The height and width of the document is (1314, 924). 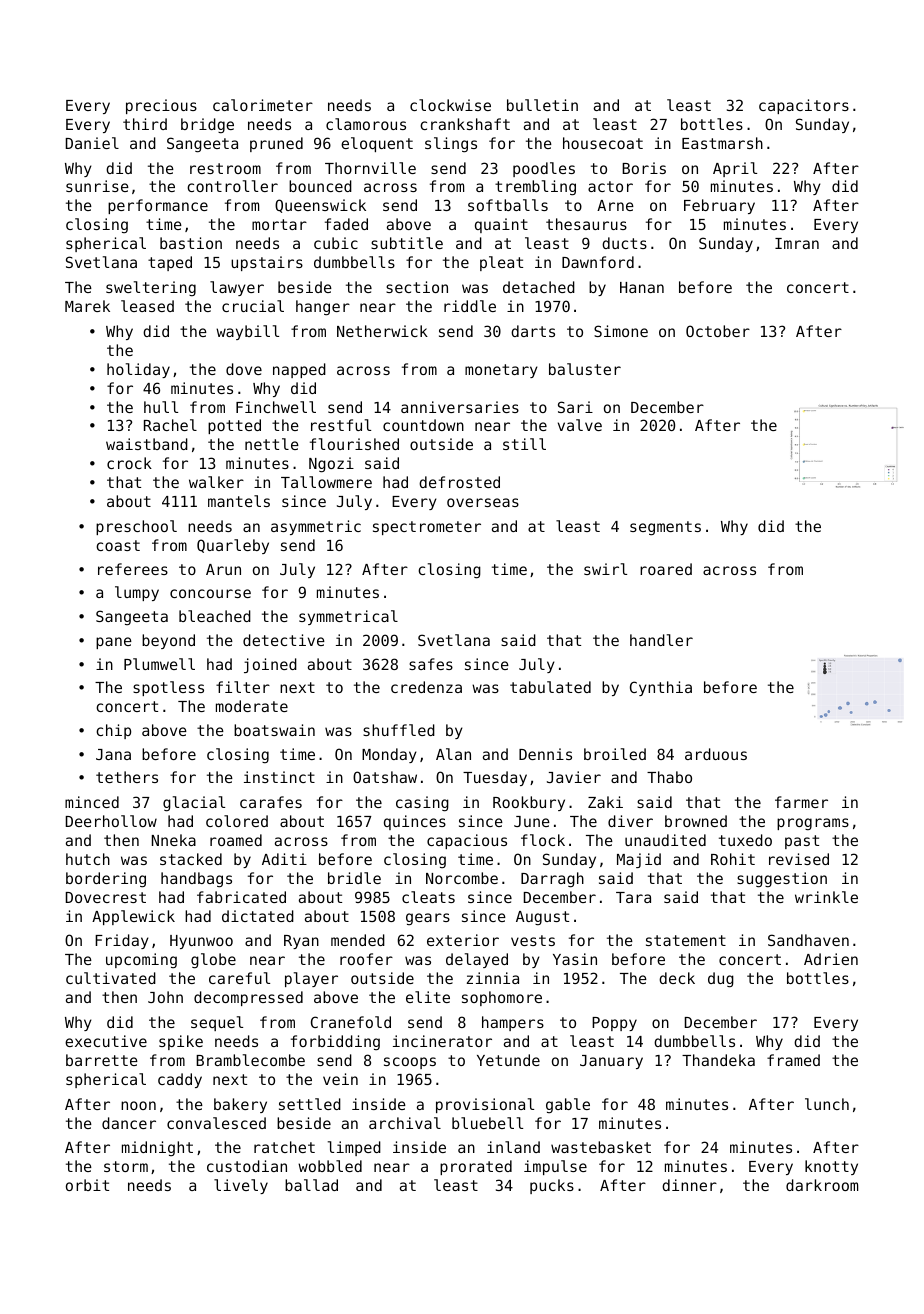 What do you see at coordinates (831, 1167) in the document?
I see `knotty` at bounding box center [831, 1167].
